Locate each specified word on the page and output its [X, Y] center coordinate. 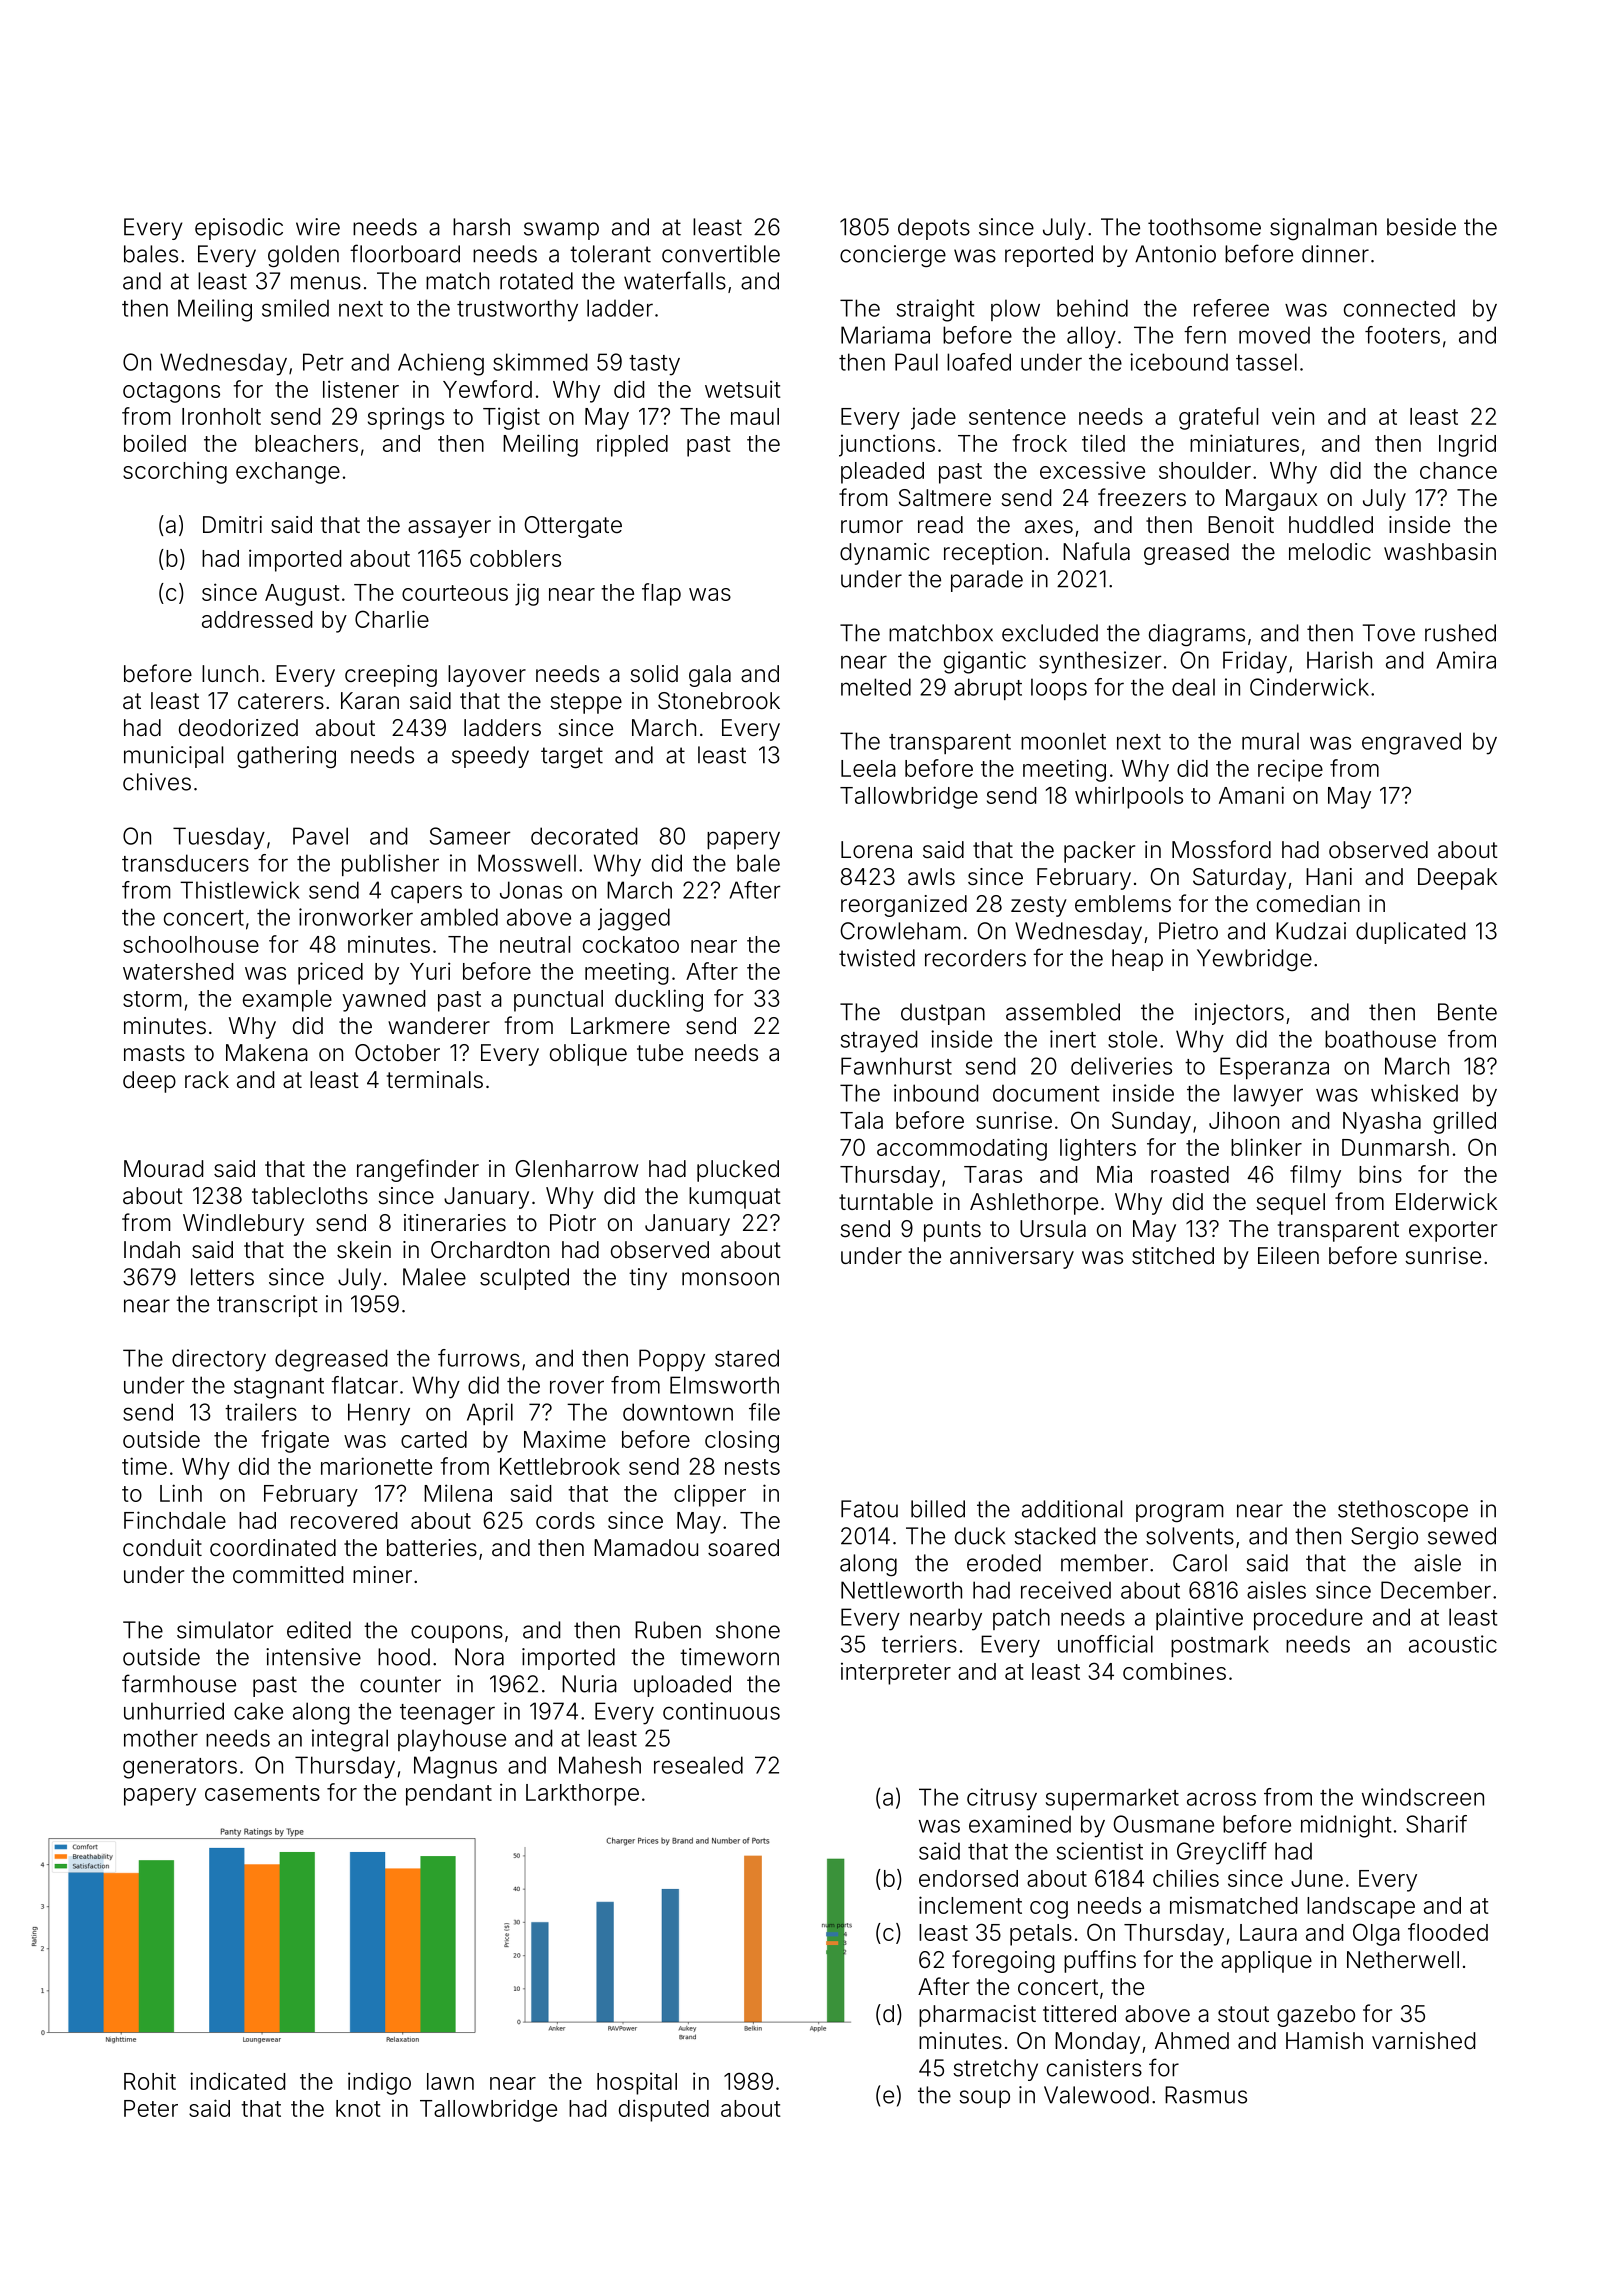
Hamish [1324, 2041]
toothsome [1204, 227]
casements [262, 1793]
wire [318, 227]
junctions [887, 445]
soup [984, 2099]
